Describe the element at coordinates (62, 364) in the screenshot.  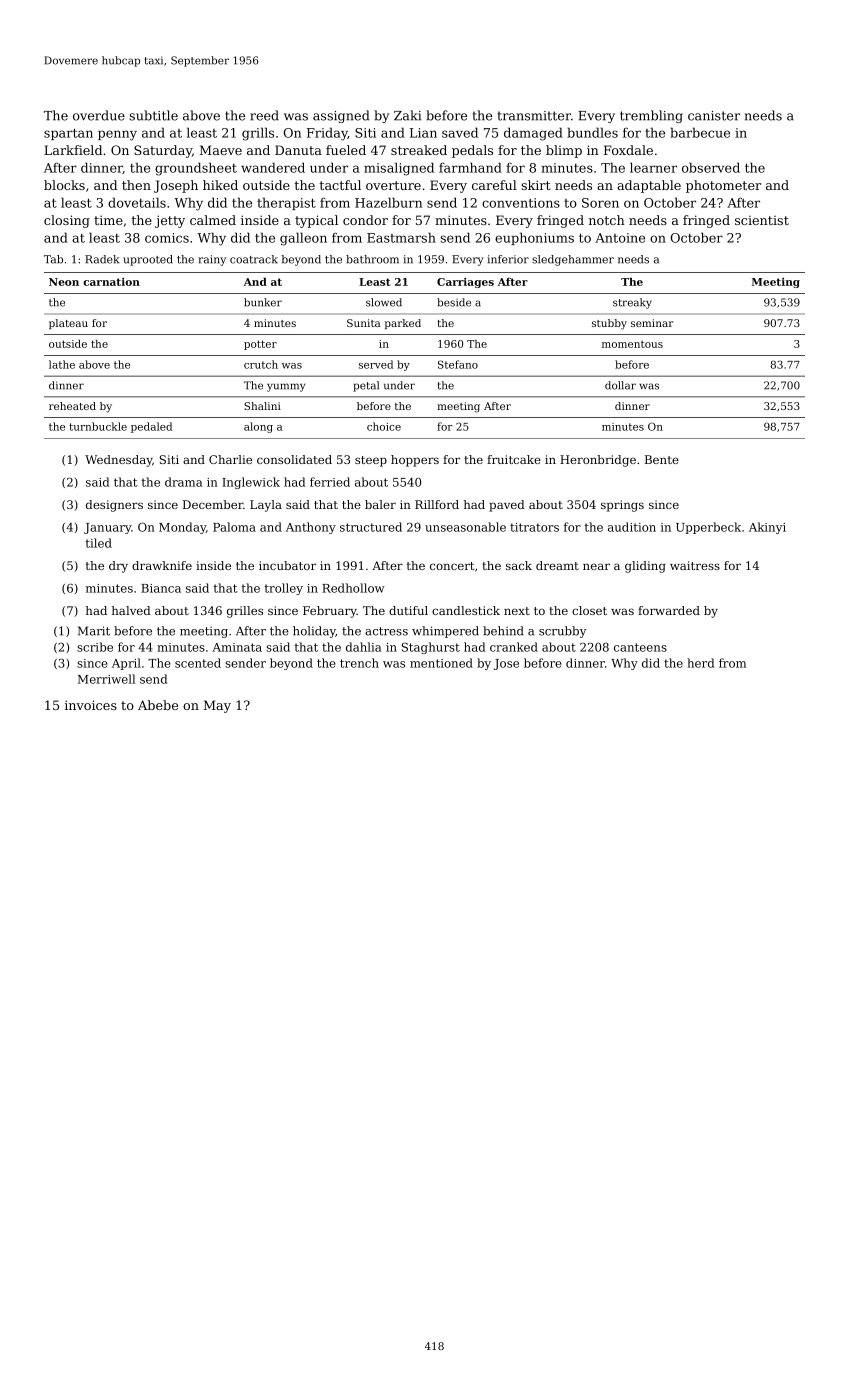
I see `lathe` at that location.
